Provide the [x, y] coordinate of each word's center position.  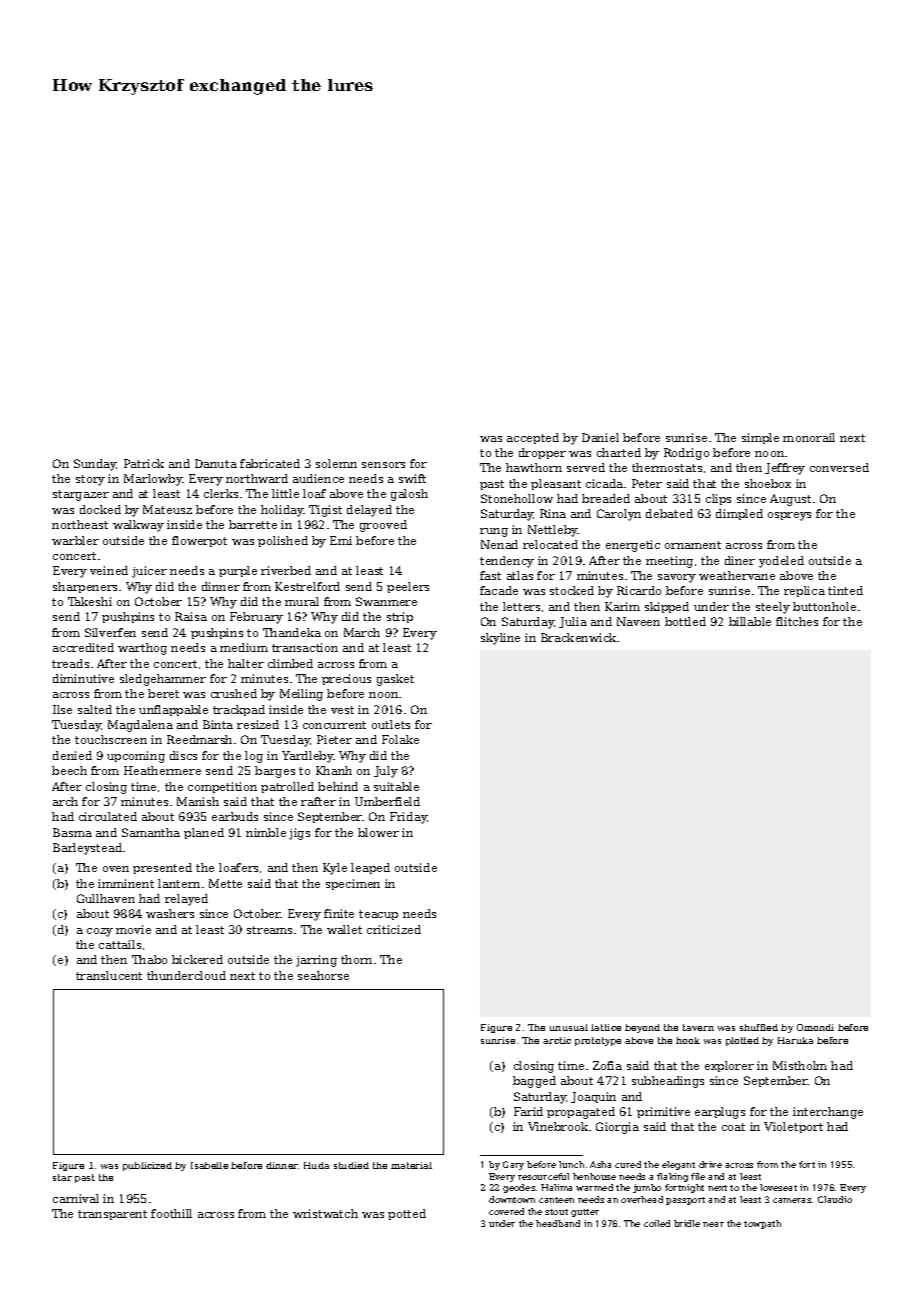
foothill [171, 1213]
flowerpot [199, 541]
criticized [394, 929]
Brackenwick [578, 637]
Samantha [151, 832]
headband [558, 1223]
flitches [797, 621]
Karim [622, 606]
